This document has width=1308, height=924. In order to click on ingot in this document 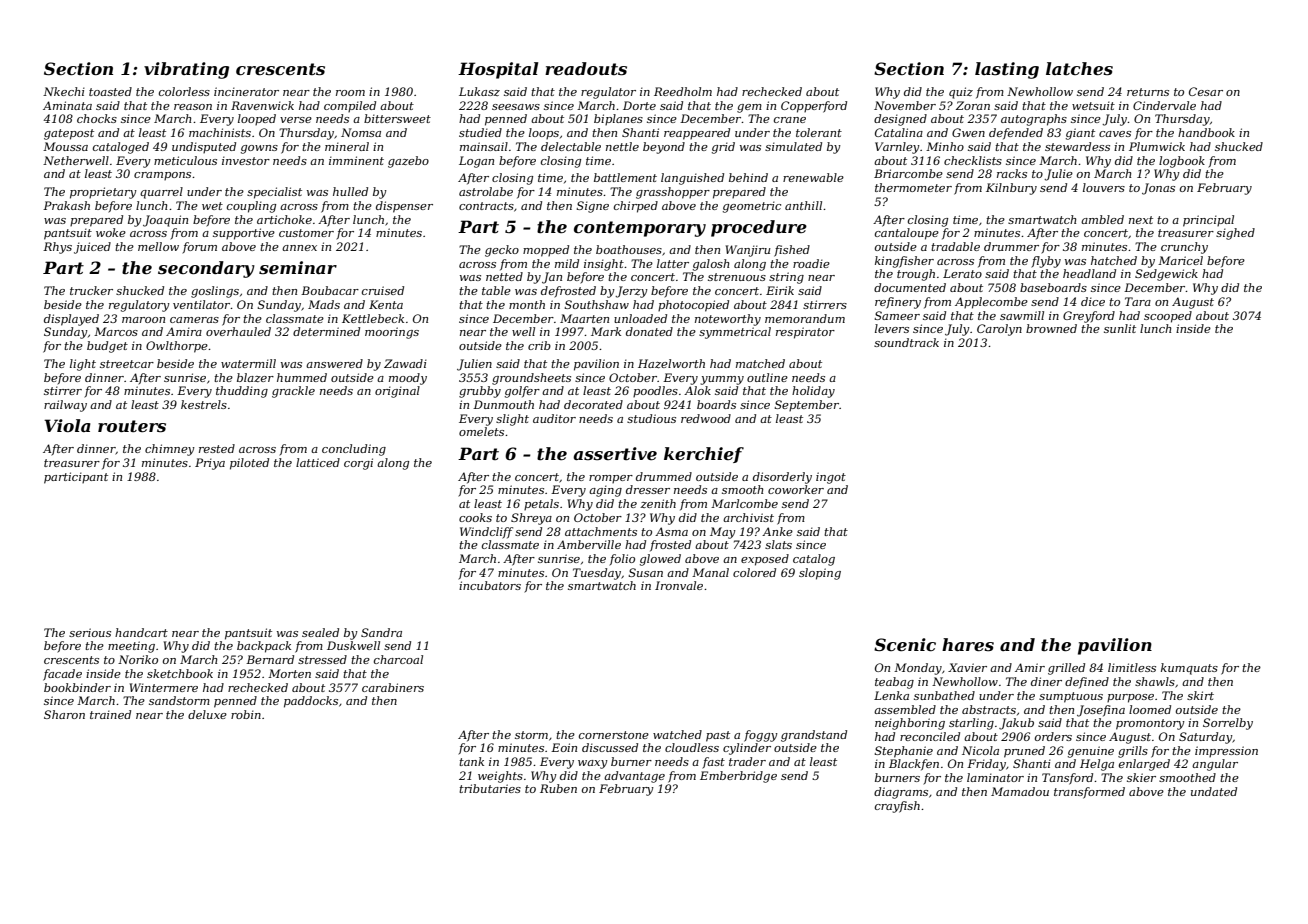, I will do `click(831, 478)`.
